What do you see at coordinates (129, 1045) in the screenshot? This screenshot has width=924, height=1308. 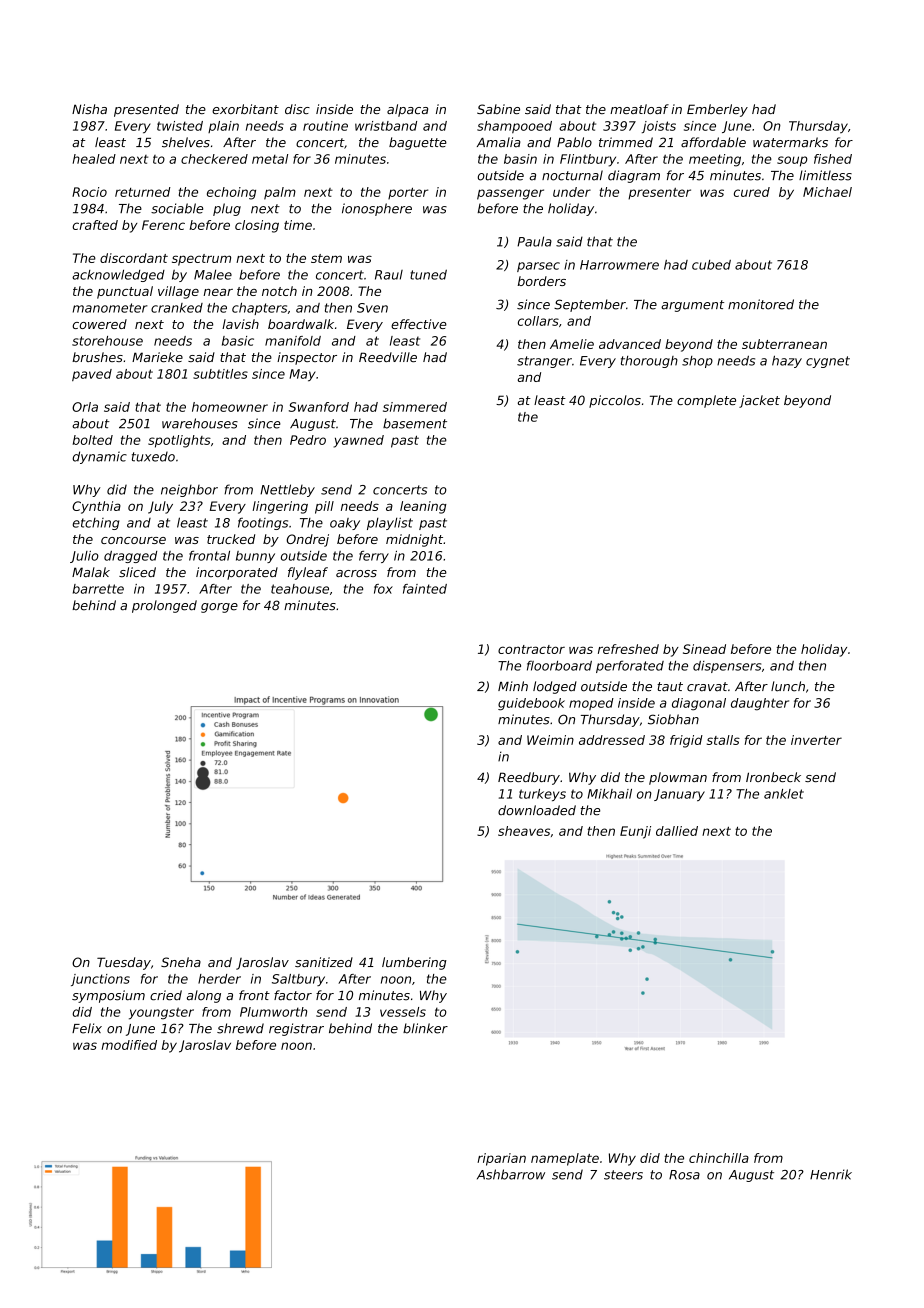 I see `modified` at bounding box center [129, 1045].
